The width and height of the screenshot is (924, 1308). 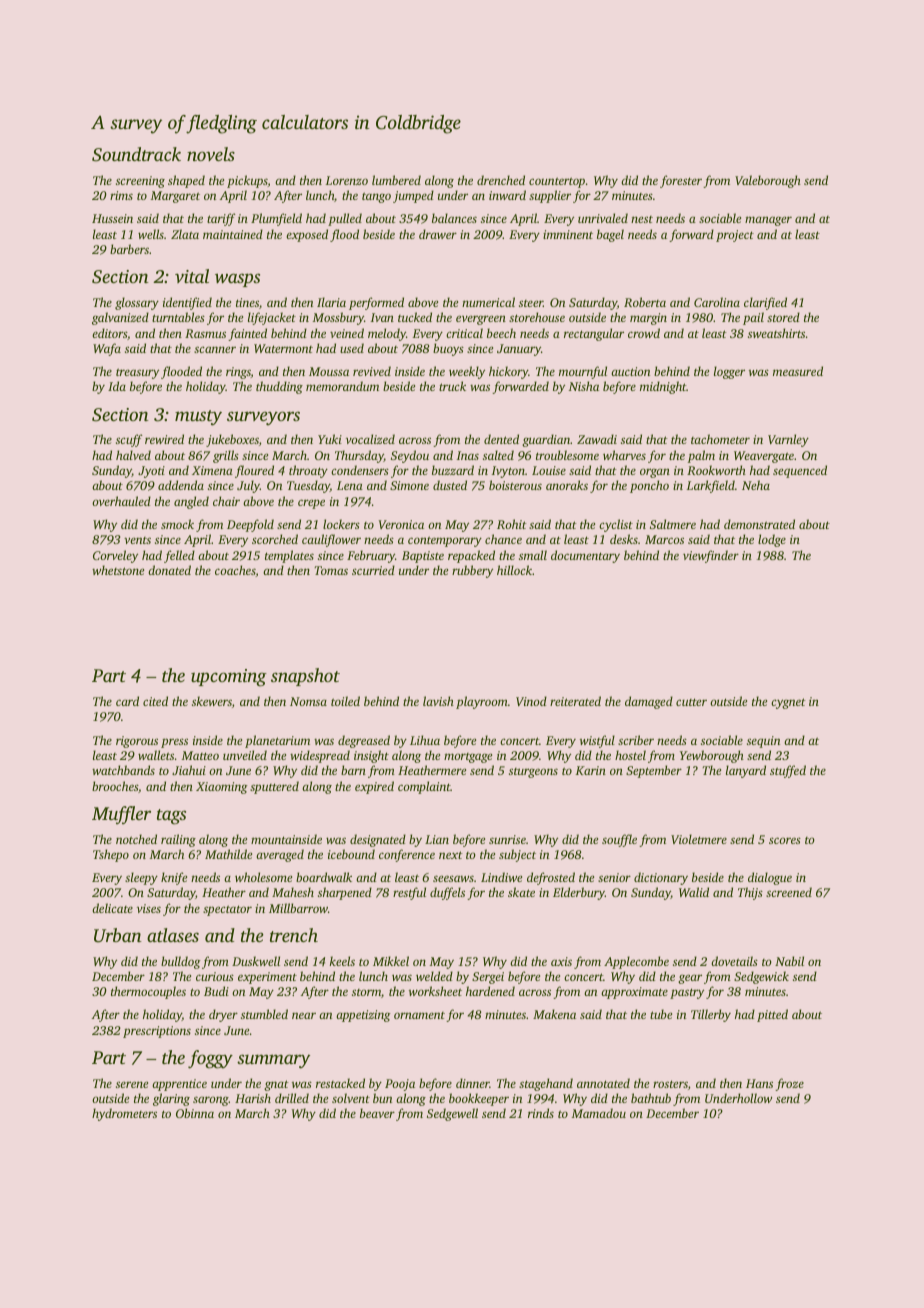 I want to click on next, so click(x=451, y=855).
